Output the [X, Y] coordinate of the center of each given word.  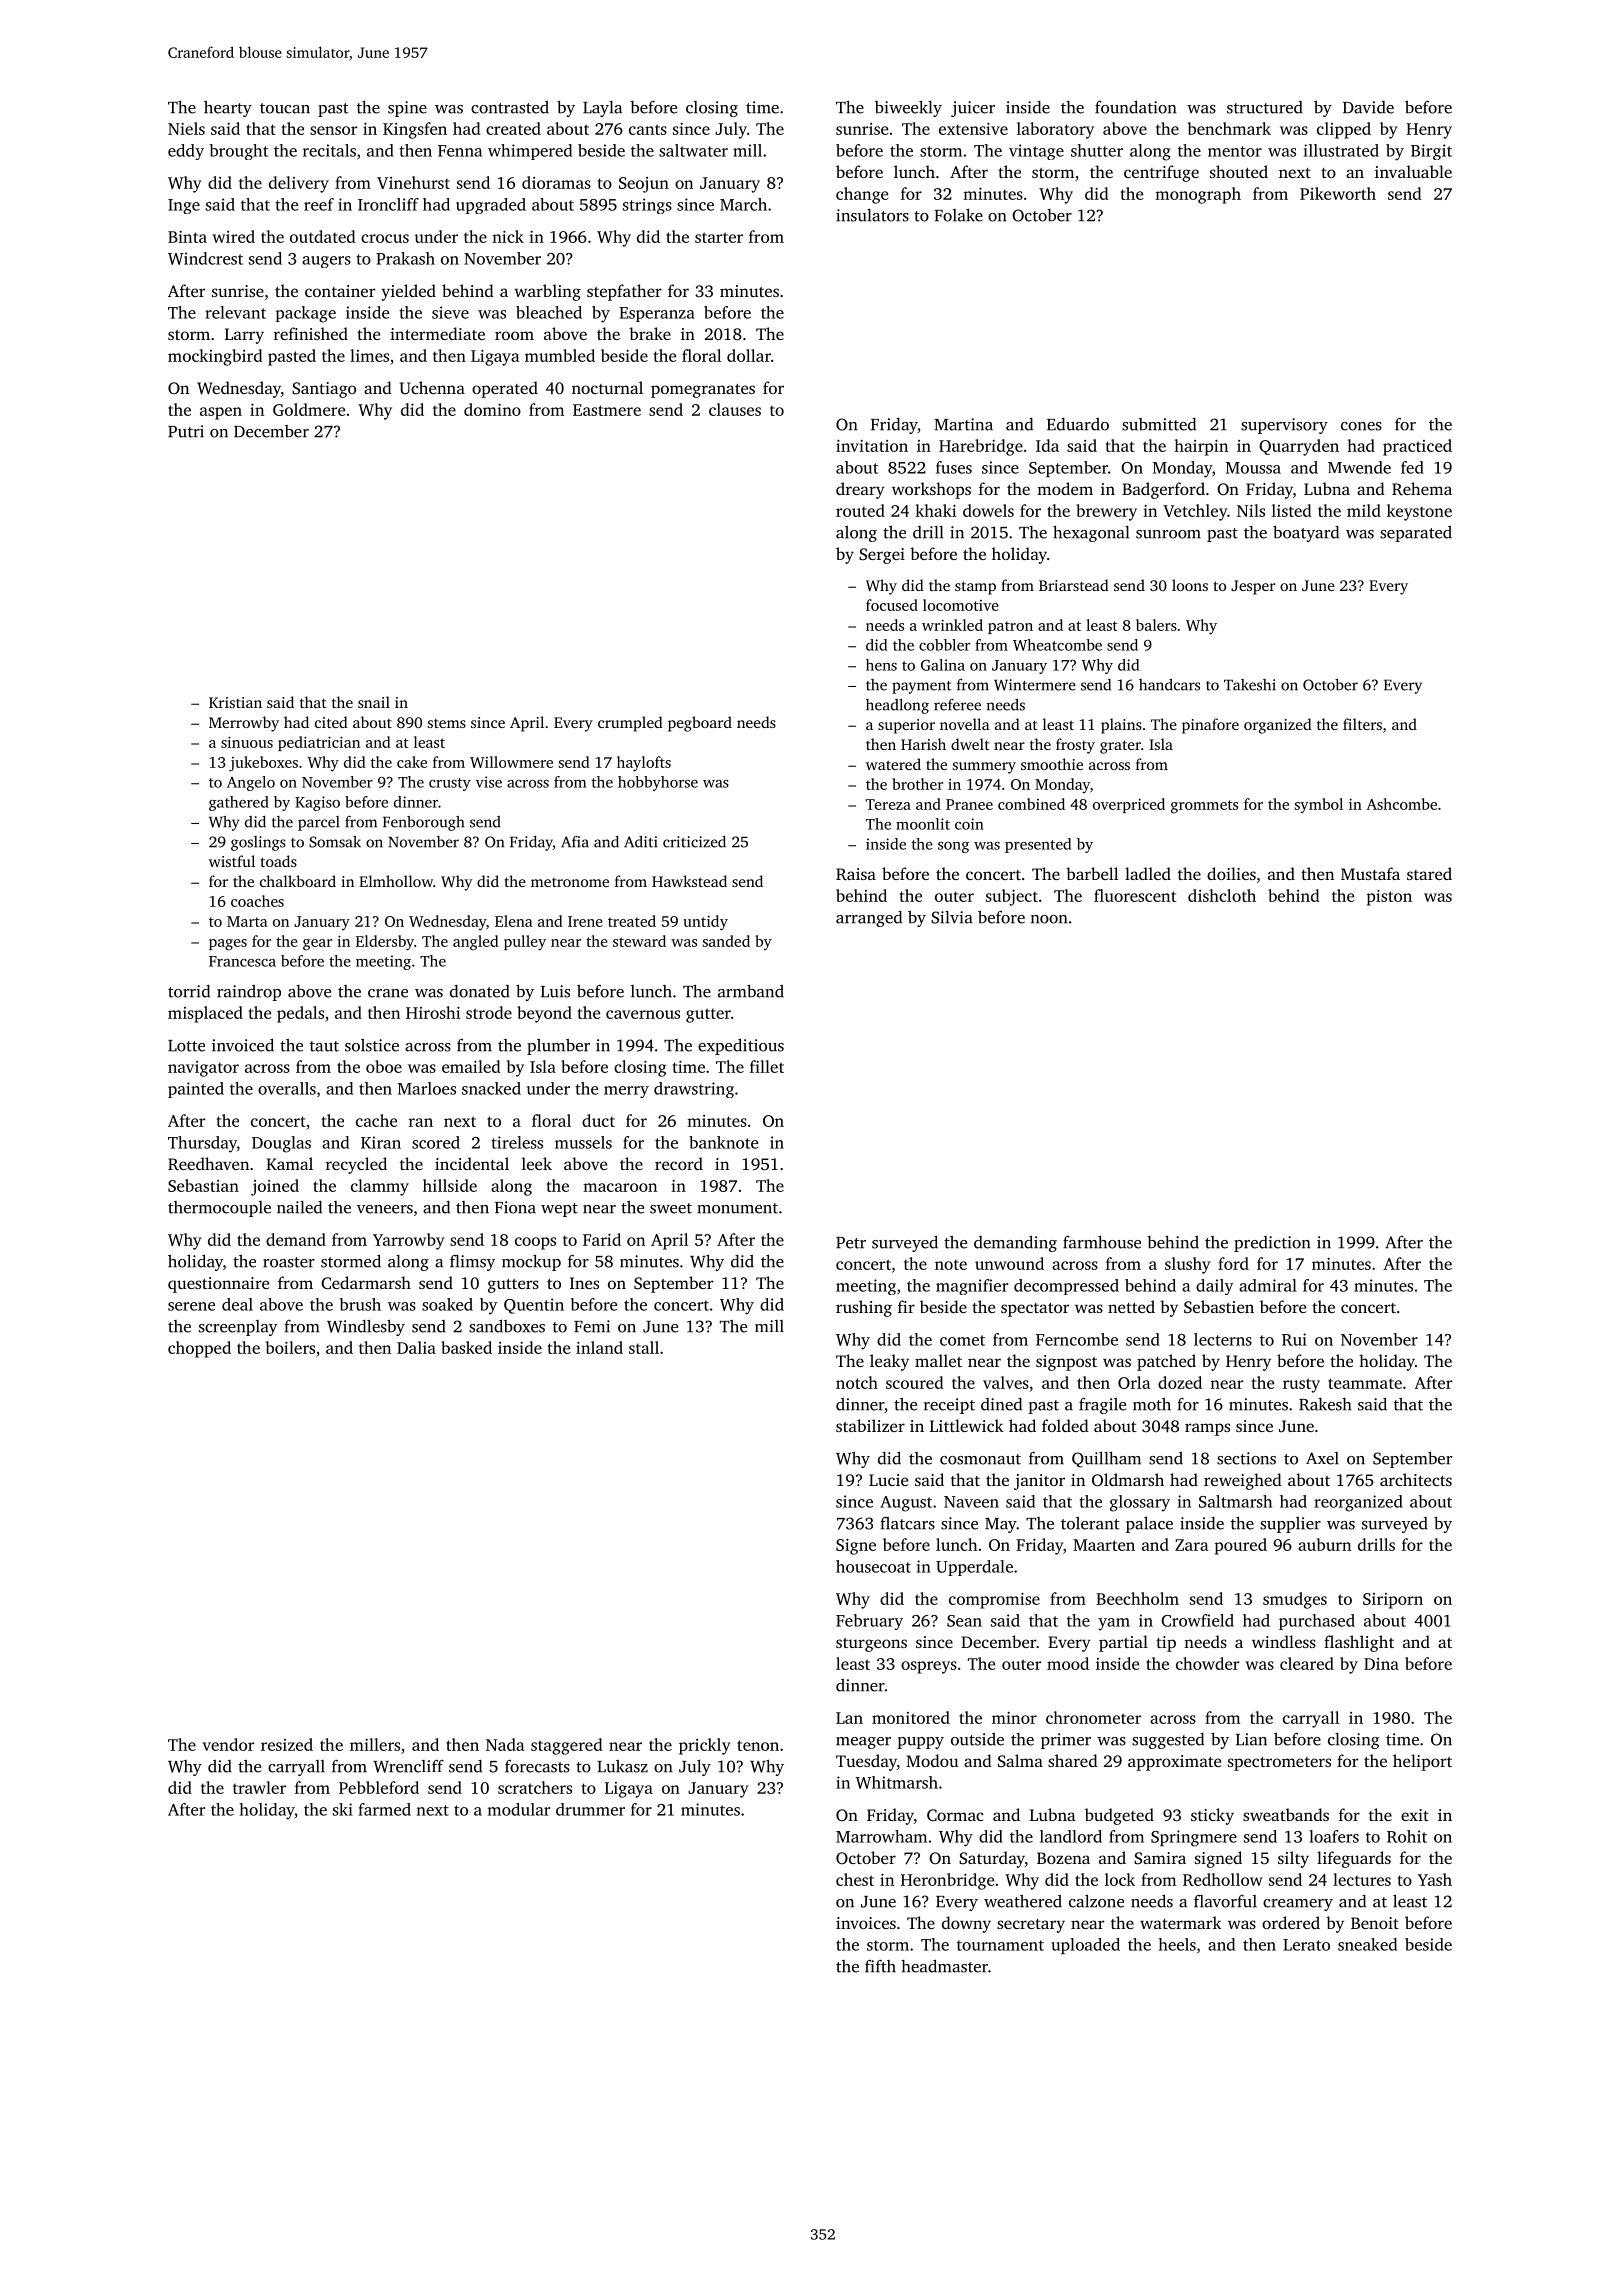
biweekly [908, 108]
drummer [590, 1809]
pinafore [1210, 726]
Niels [186, 128]
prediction [1272, 1244]
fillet [767, 1066]
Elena [514, 921]
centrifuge [1161, 173]
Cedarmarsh [366, 1283]
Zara [1192, 1545]
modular [519, 1809]
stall [644, 1347]
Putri [186, 431]
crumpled [630, 724]
